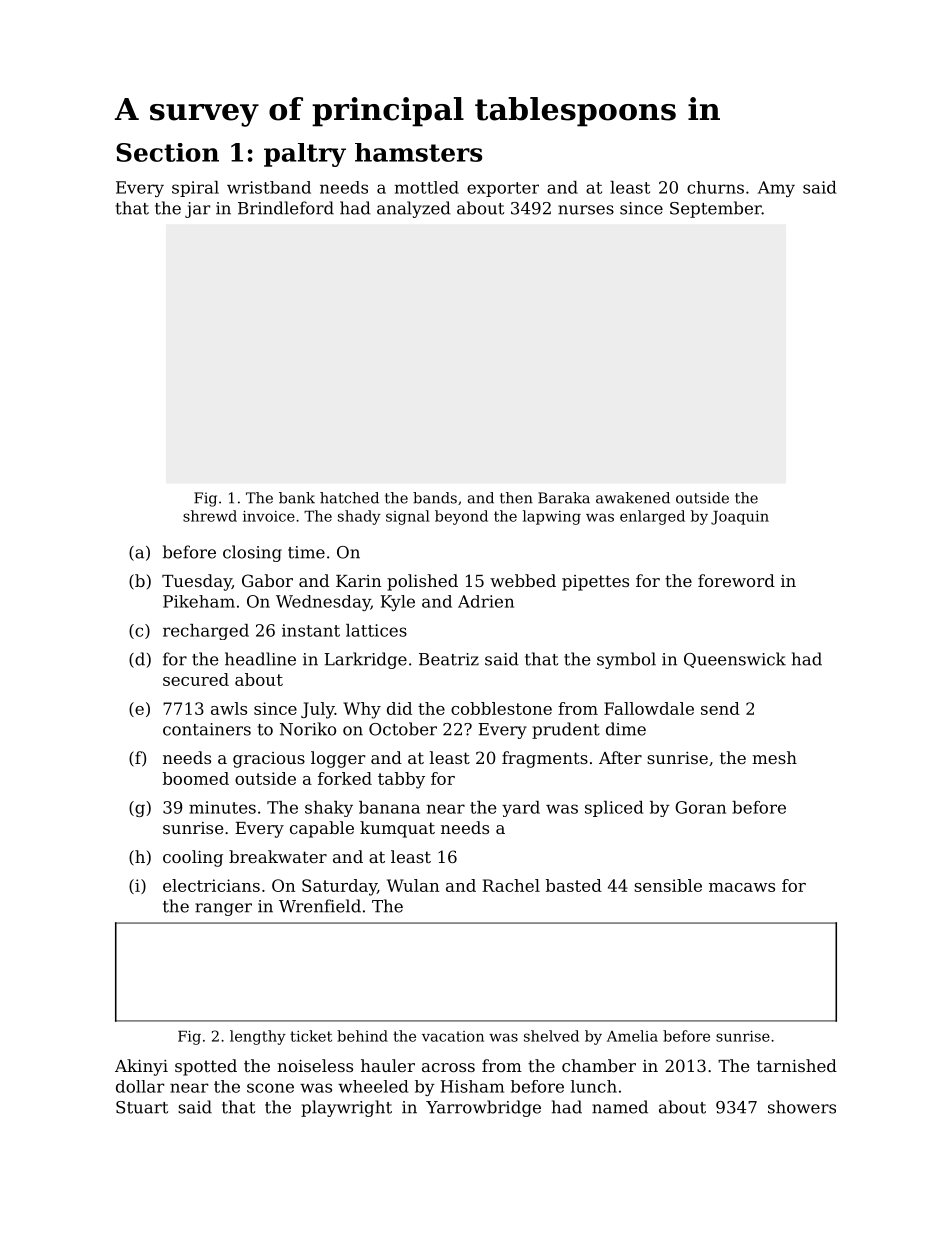  Describe the element at coordinates (197, 210) in the image. I see `jar` at that location.
